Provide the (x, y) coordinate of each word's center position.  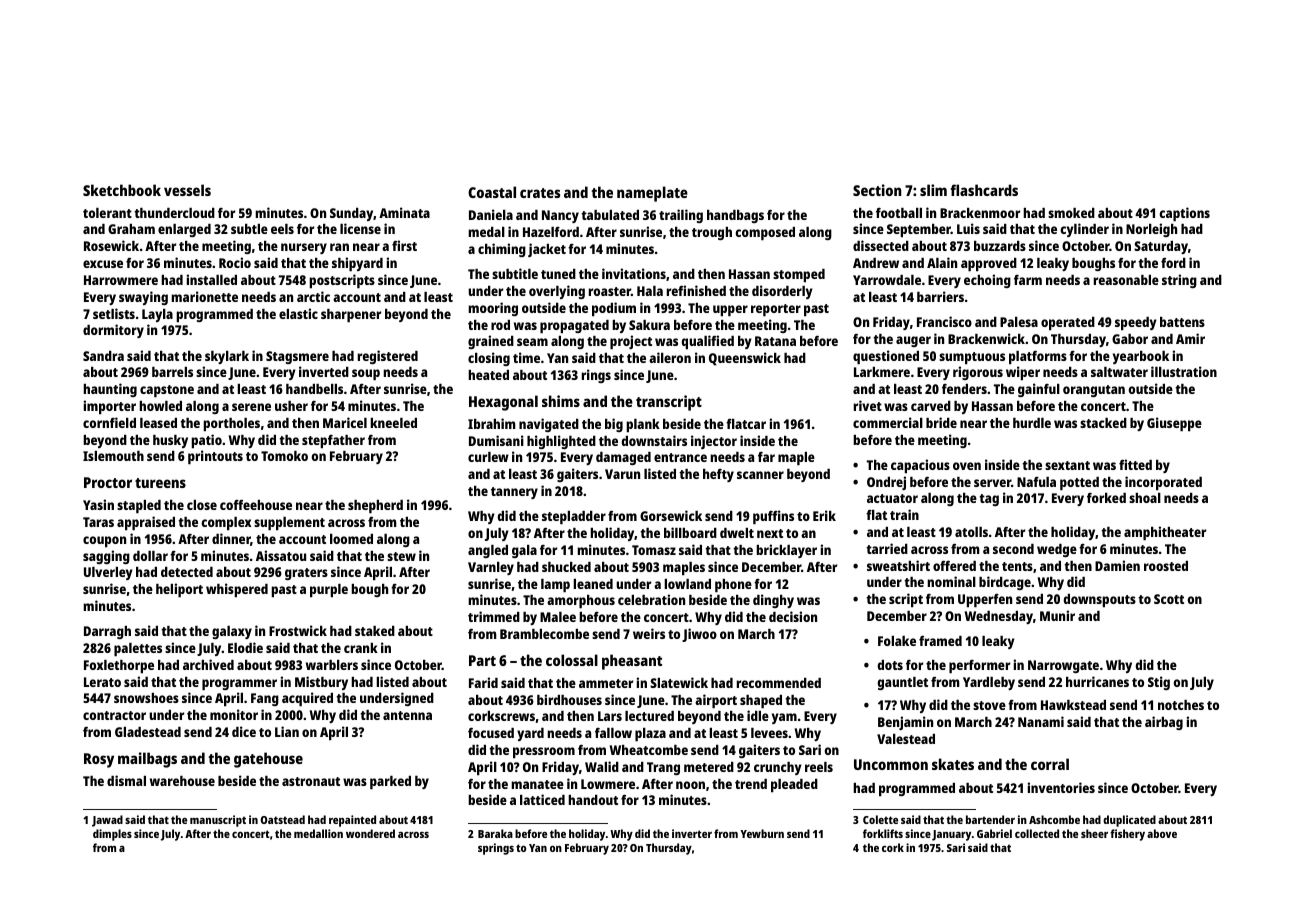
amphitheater (1165, 533)
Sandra (103, 356)
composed (765, 233)
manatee (537, 784)
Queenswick (745, 359)
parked (390, 782)
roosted (1166, 566)
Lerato (102, 682)
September (919, 230)
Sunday (351, 214)
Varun (622, 474)
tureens (160, 483)
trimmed (494, 616)
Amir (1190, 338)
